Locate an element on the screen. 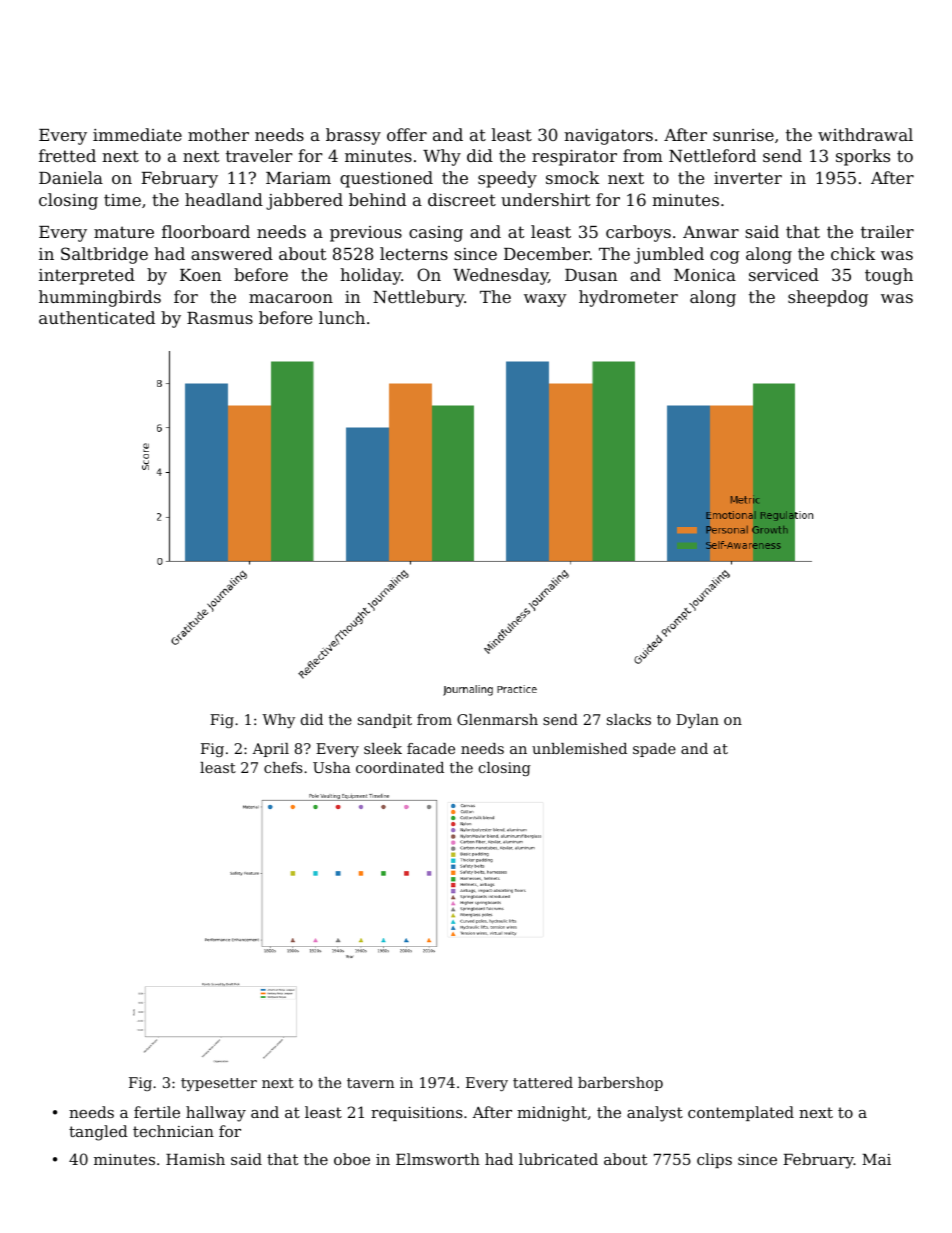 This screenshot has width=952, height=1233. tangled is located at coordinates (98, 1133).
